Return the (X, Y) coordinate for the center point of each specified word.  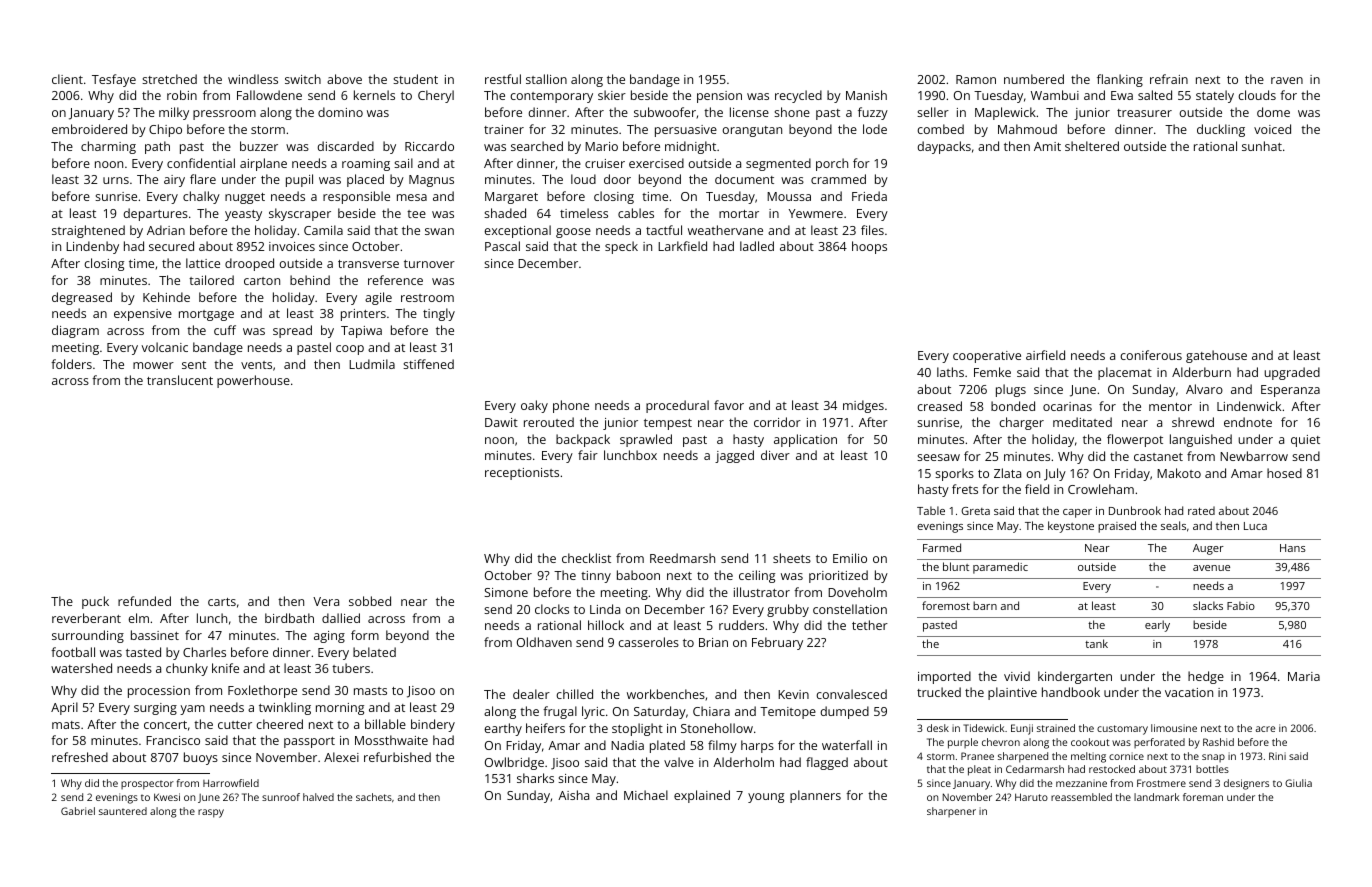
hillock (606, 625)
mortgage (206, 315)
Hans (1293, 548)
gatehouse (1216, 356)
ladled (757, 246)
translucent (180, 380)
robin (182, 95)
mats (66, 725)
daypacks (944, 147)
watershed (81, 668)
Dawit (501, 422)
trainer (504, 129)
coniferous (1151, 355)
